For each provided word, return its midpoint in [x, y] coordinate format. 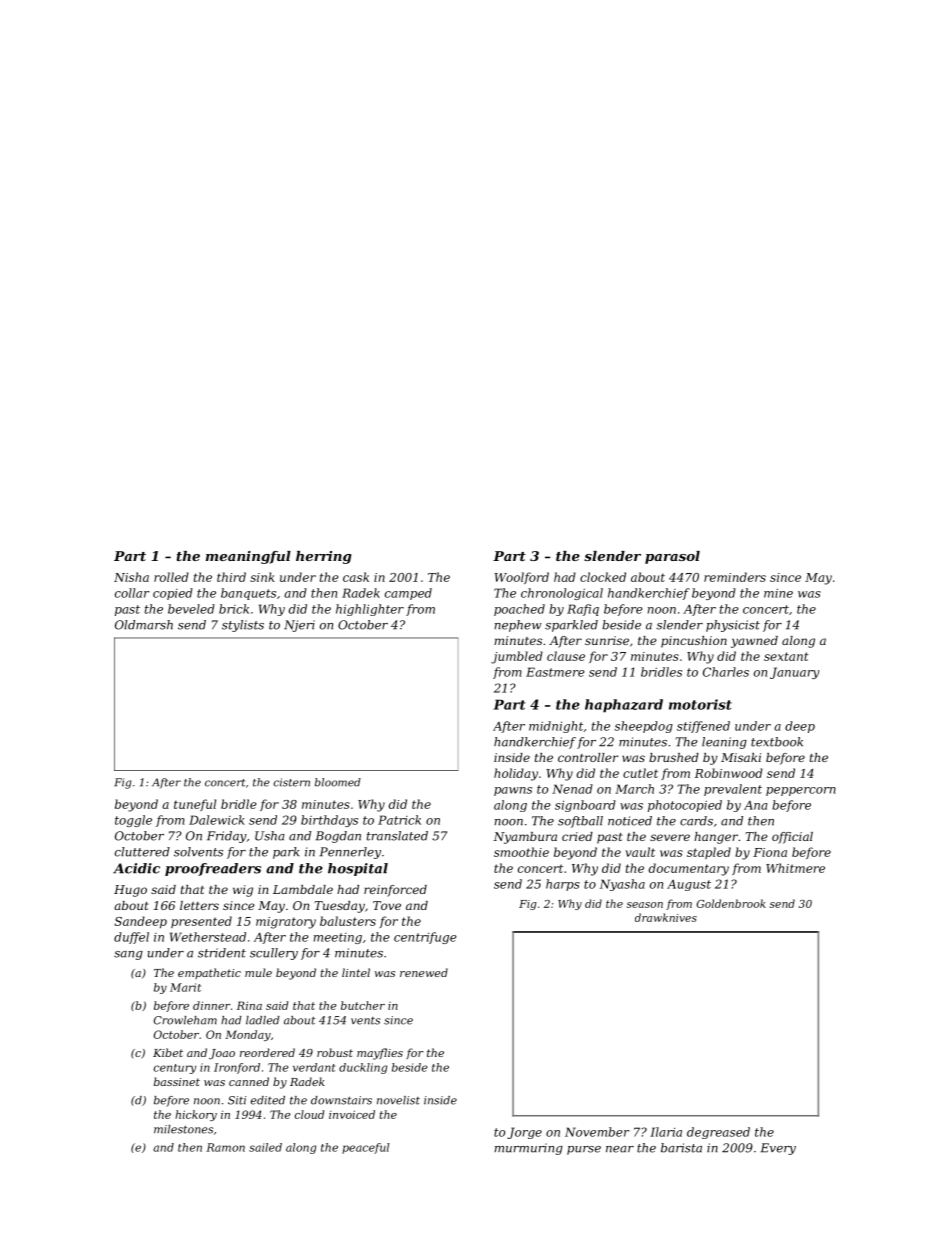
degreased [718, 1133]
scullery [274, 954]
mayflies [380, 1054]
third [231, 577]
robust [335, 1052]
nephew [517, 626]
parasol [672, 557]
